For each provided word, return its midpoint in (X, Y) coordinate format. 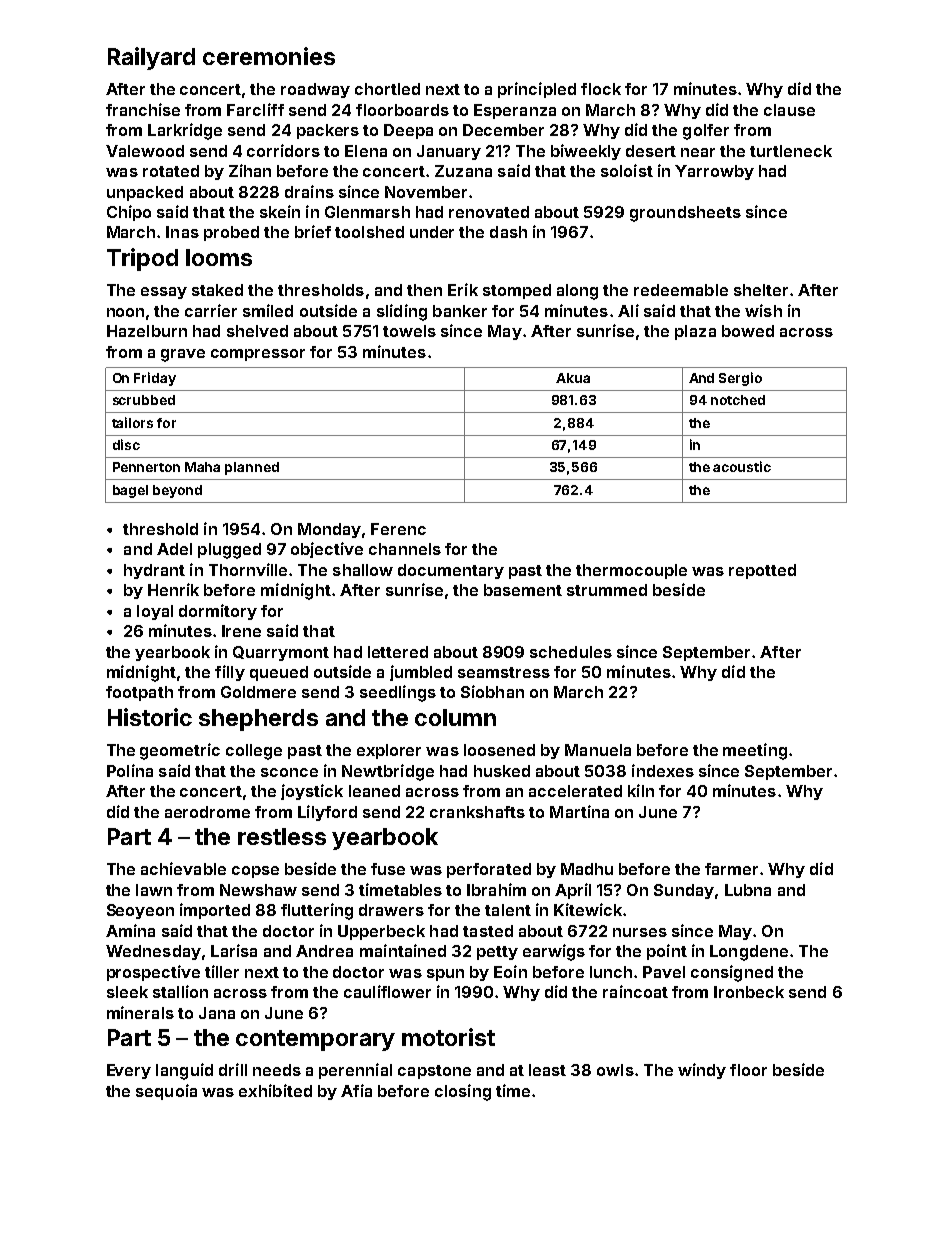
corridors (283, 150)
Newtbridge (388, 772)
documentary (451, 571)
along (577, 292)
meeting (755, 751)
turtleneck (791, 151)
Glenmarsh (367, 212)
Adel (174, 549)
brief (313, 231)
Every (129, 1071)
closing (463, 1092)
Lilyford (327, 813)
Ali (628, 310)
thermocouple (631, 571)
